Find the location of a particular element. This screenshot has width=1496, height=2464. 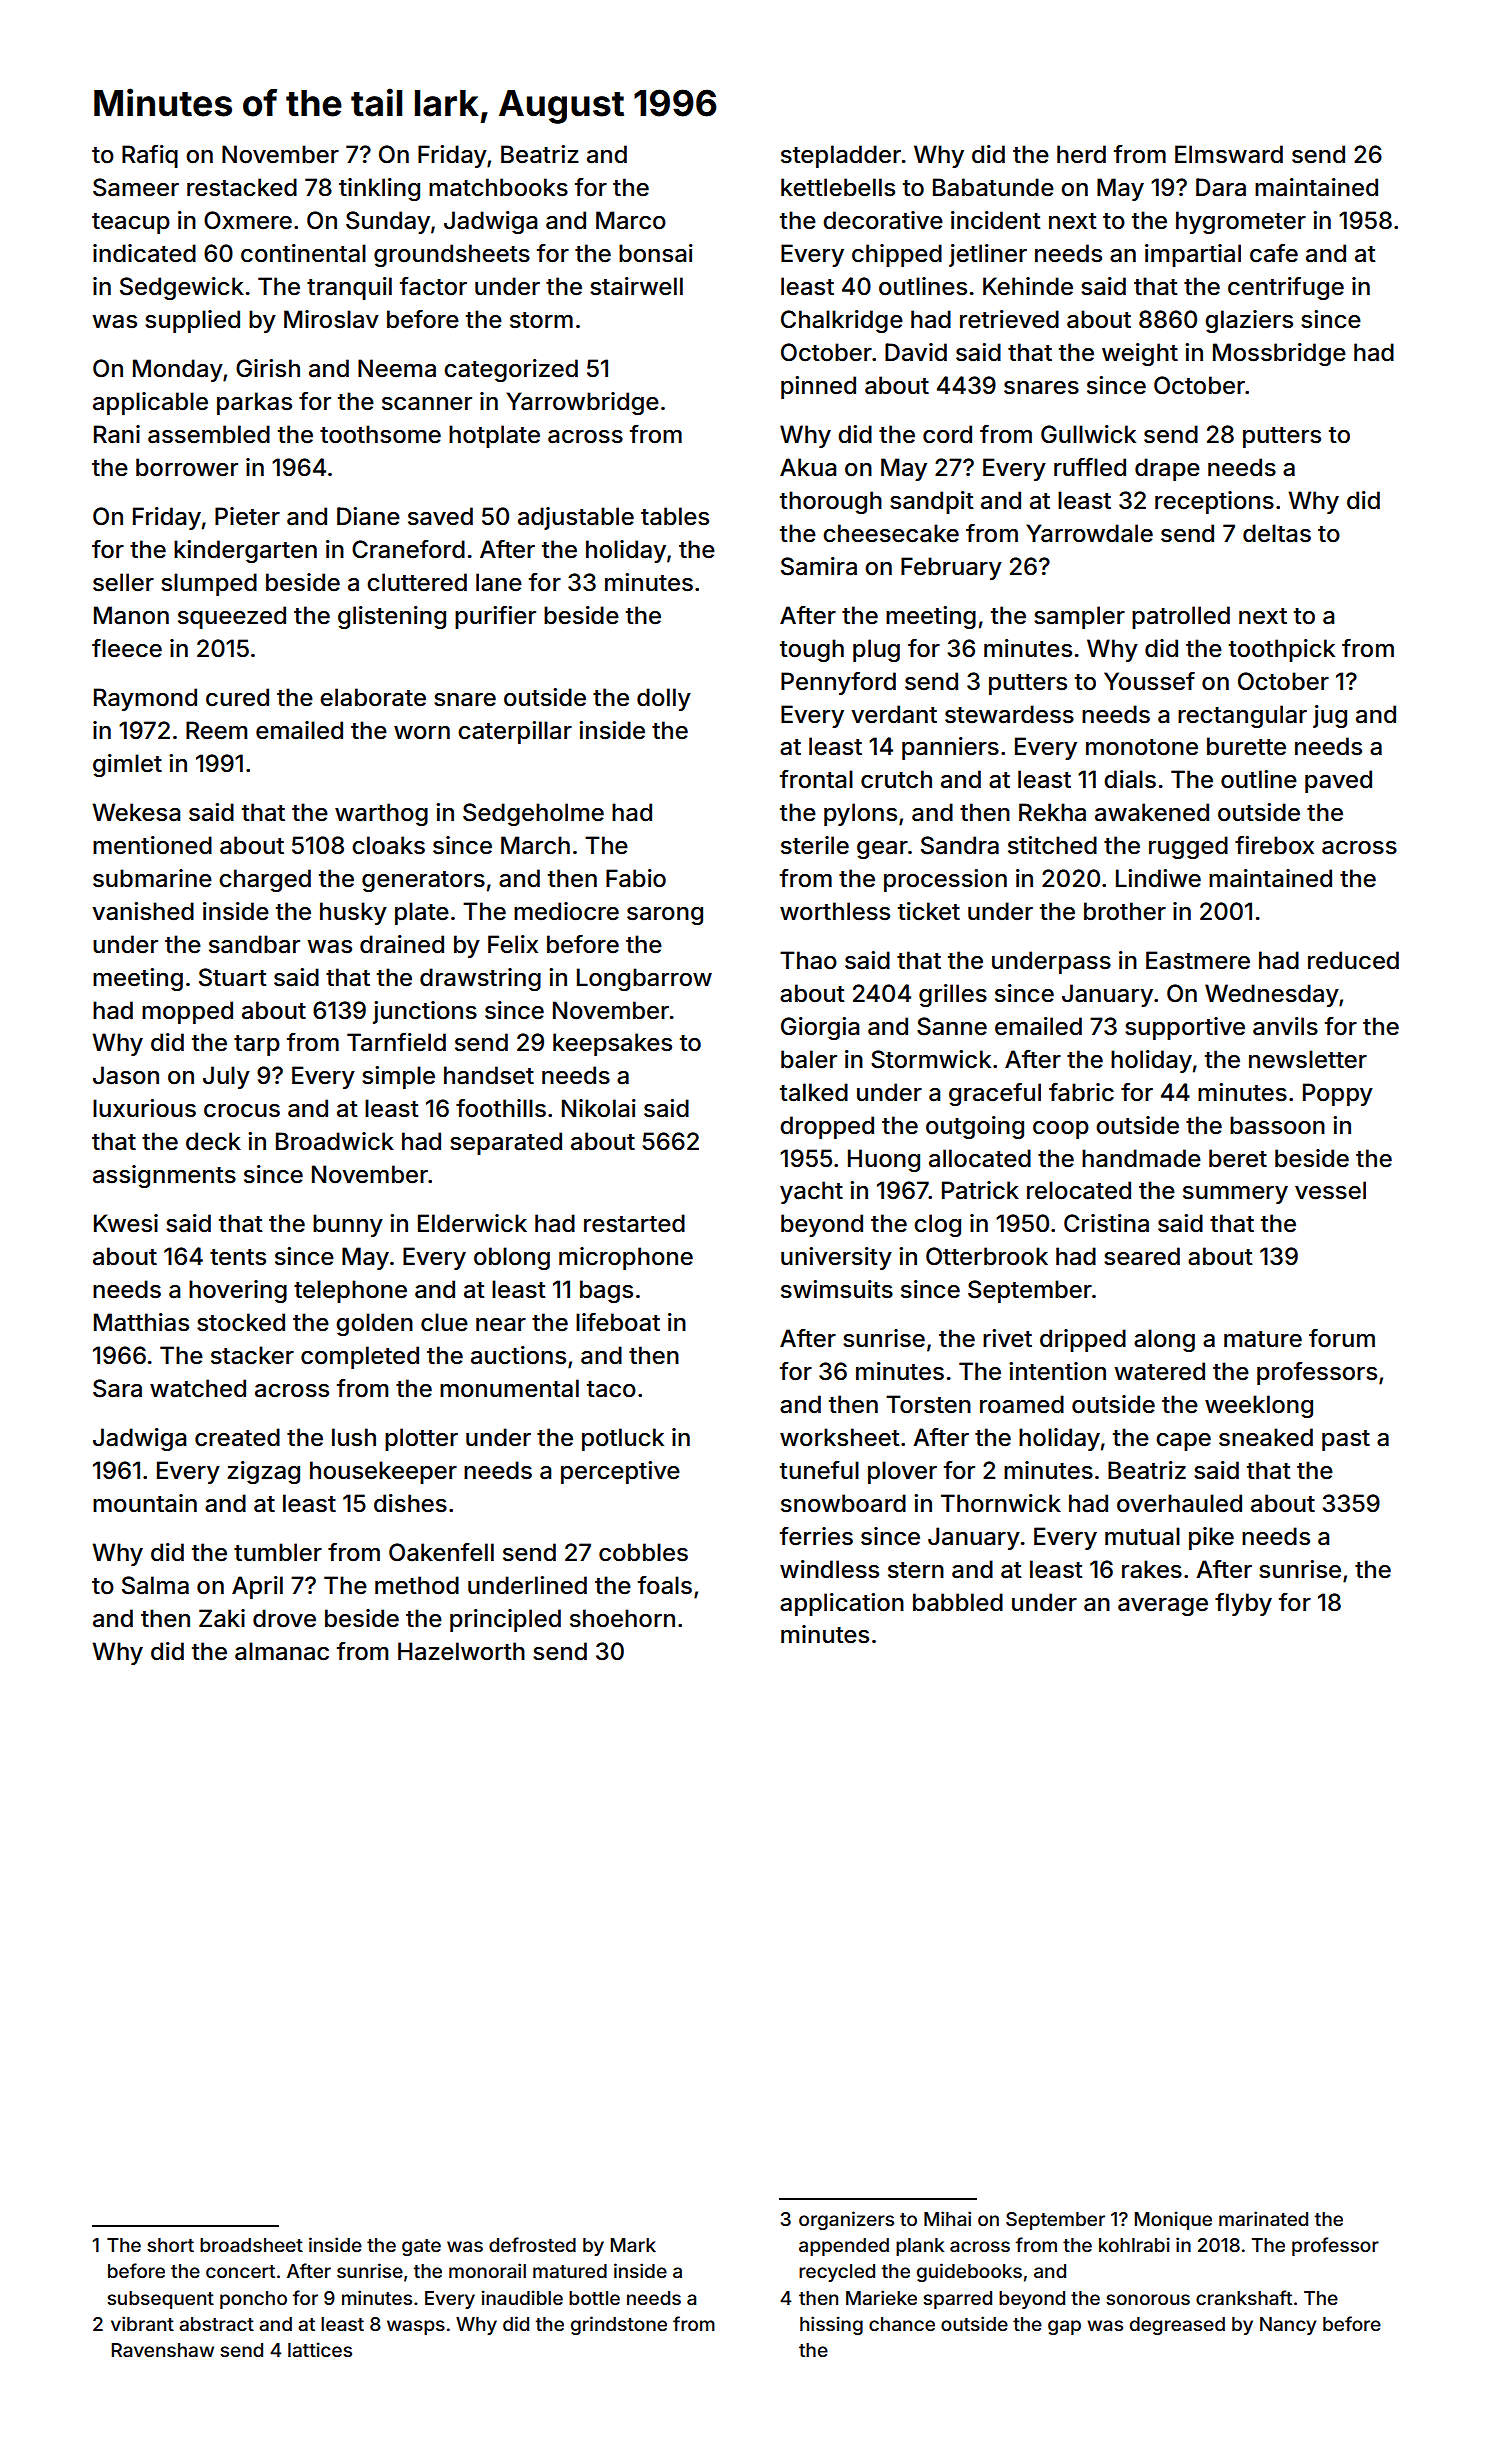

Jason is located at coordinates (126, 1075).
